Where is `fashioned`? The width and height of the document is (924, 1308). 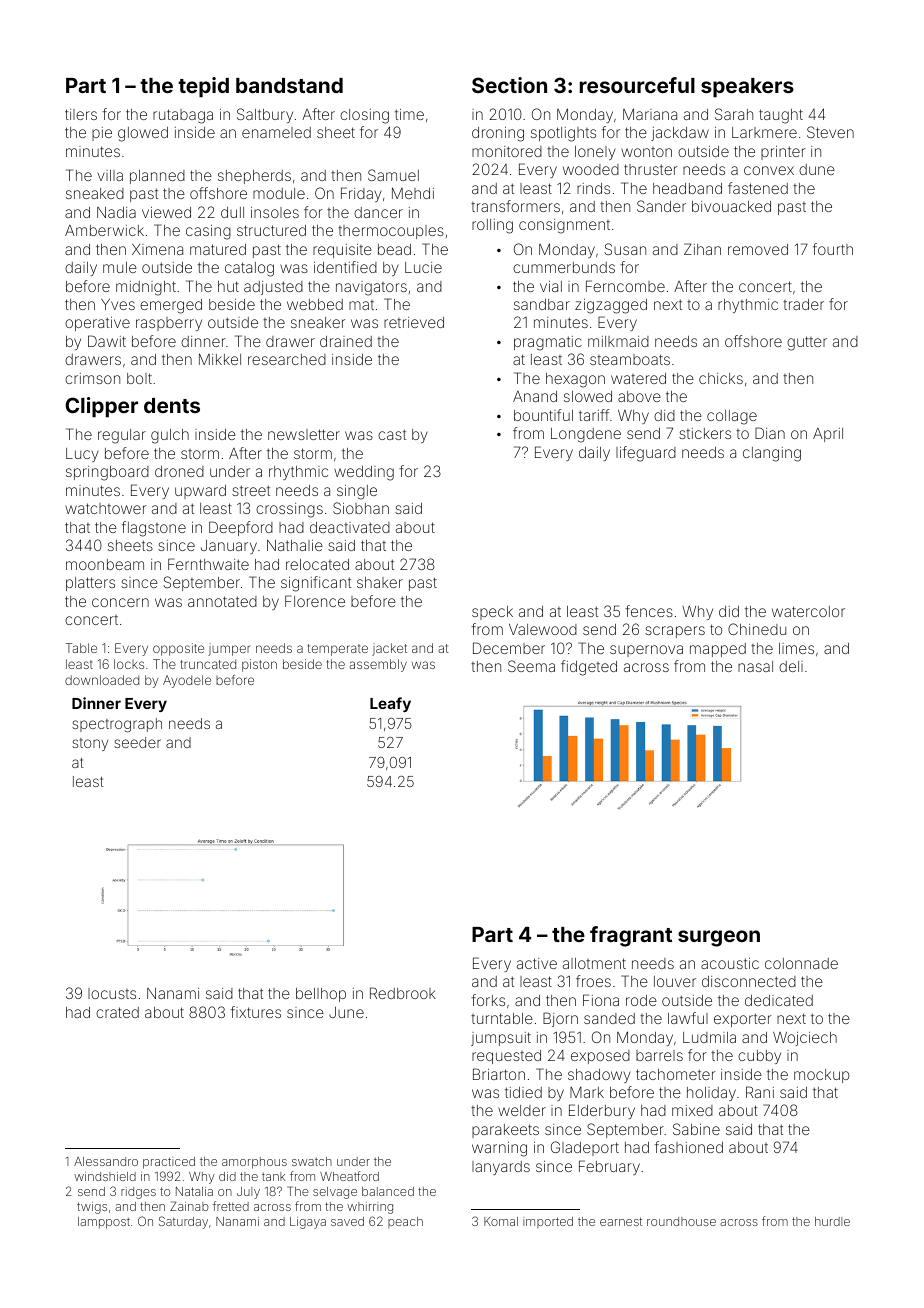
fashioned is located at coordinates (689, 1147).
